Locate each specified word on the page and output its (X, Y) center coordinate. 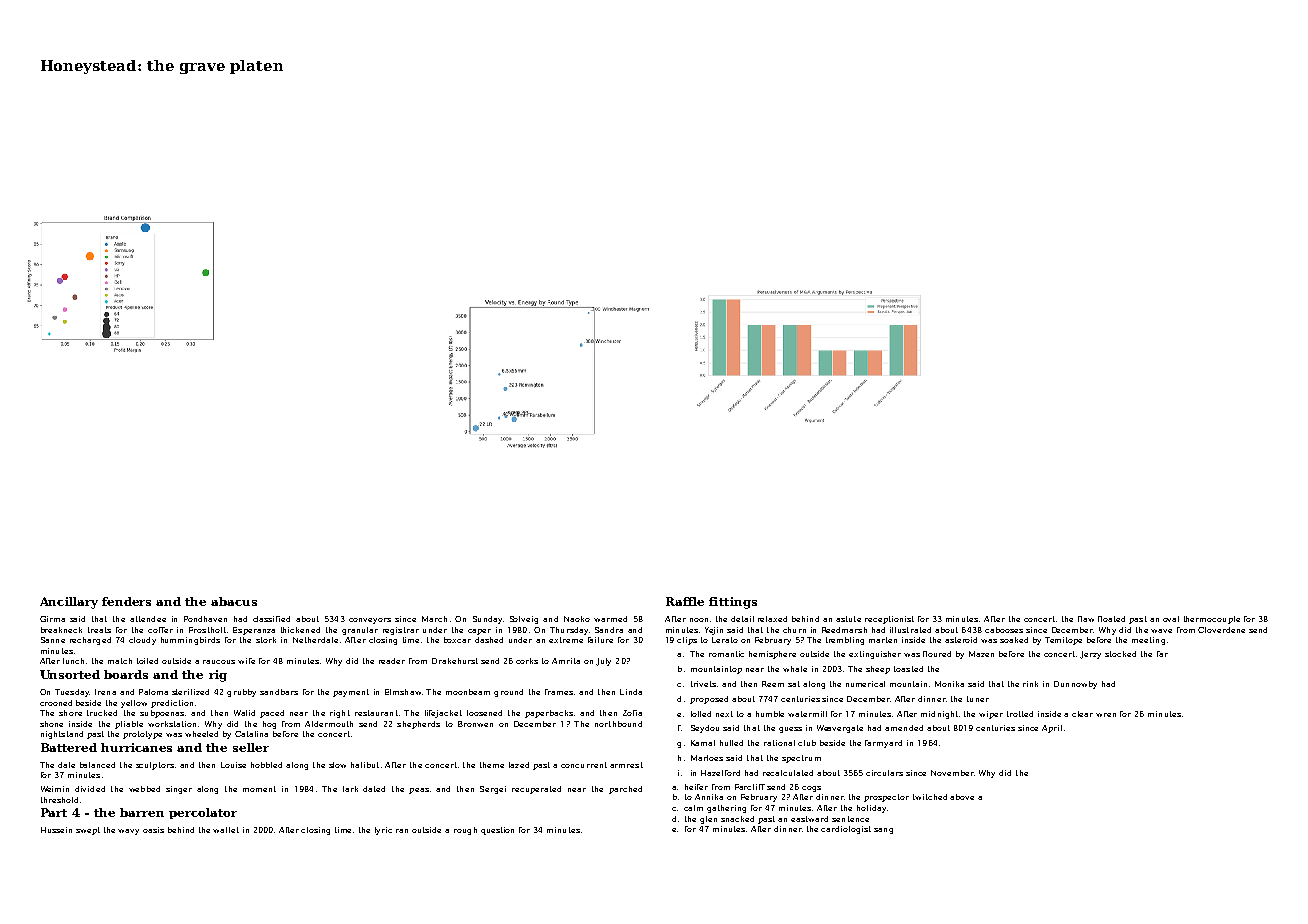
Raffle (685, 601)
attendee (148, 619)
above (962, 797)
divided (90, 789)
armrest (626, 765)
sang (883, 831)
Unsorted (70, 674)
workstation (172, 724)
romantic (726, 654)
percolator (203, 813)
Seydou (705, 729)
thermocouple (1212, 620)
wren (1106, 715)
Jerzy (1090, 655)
